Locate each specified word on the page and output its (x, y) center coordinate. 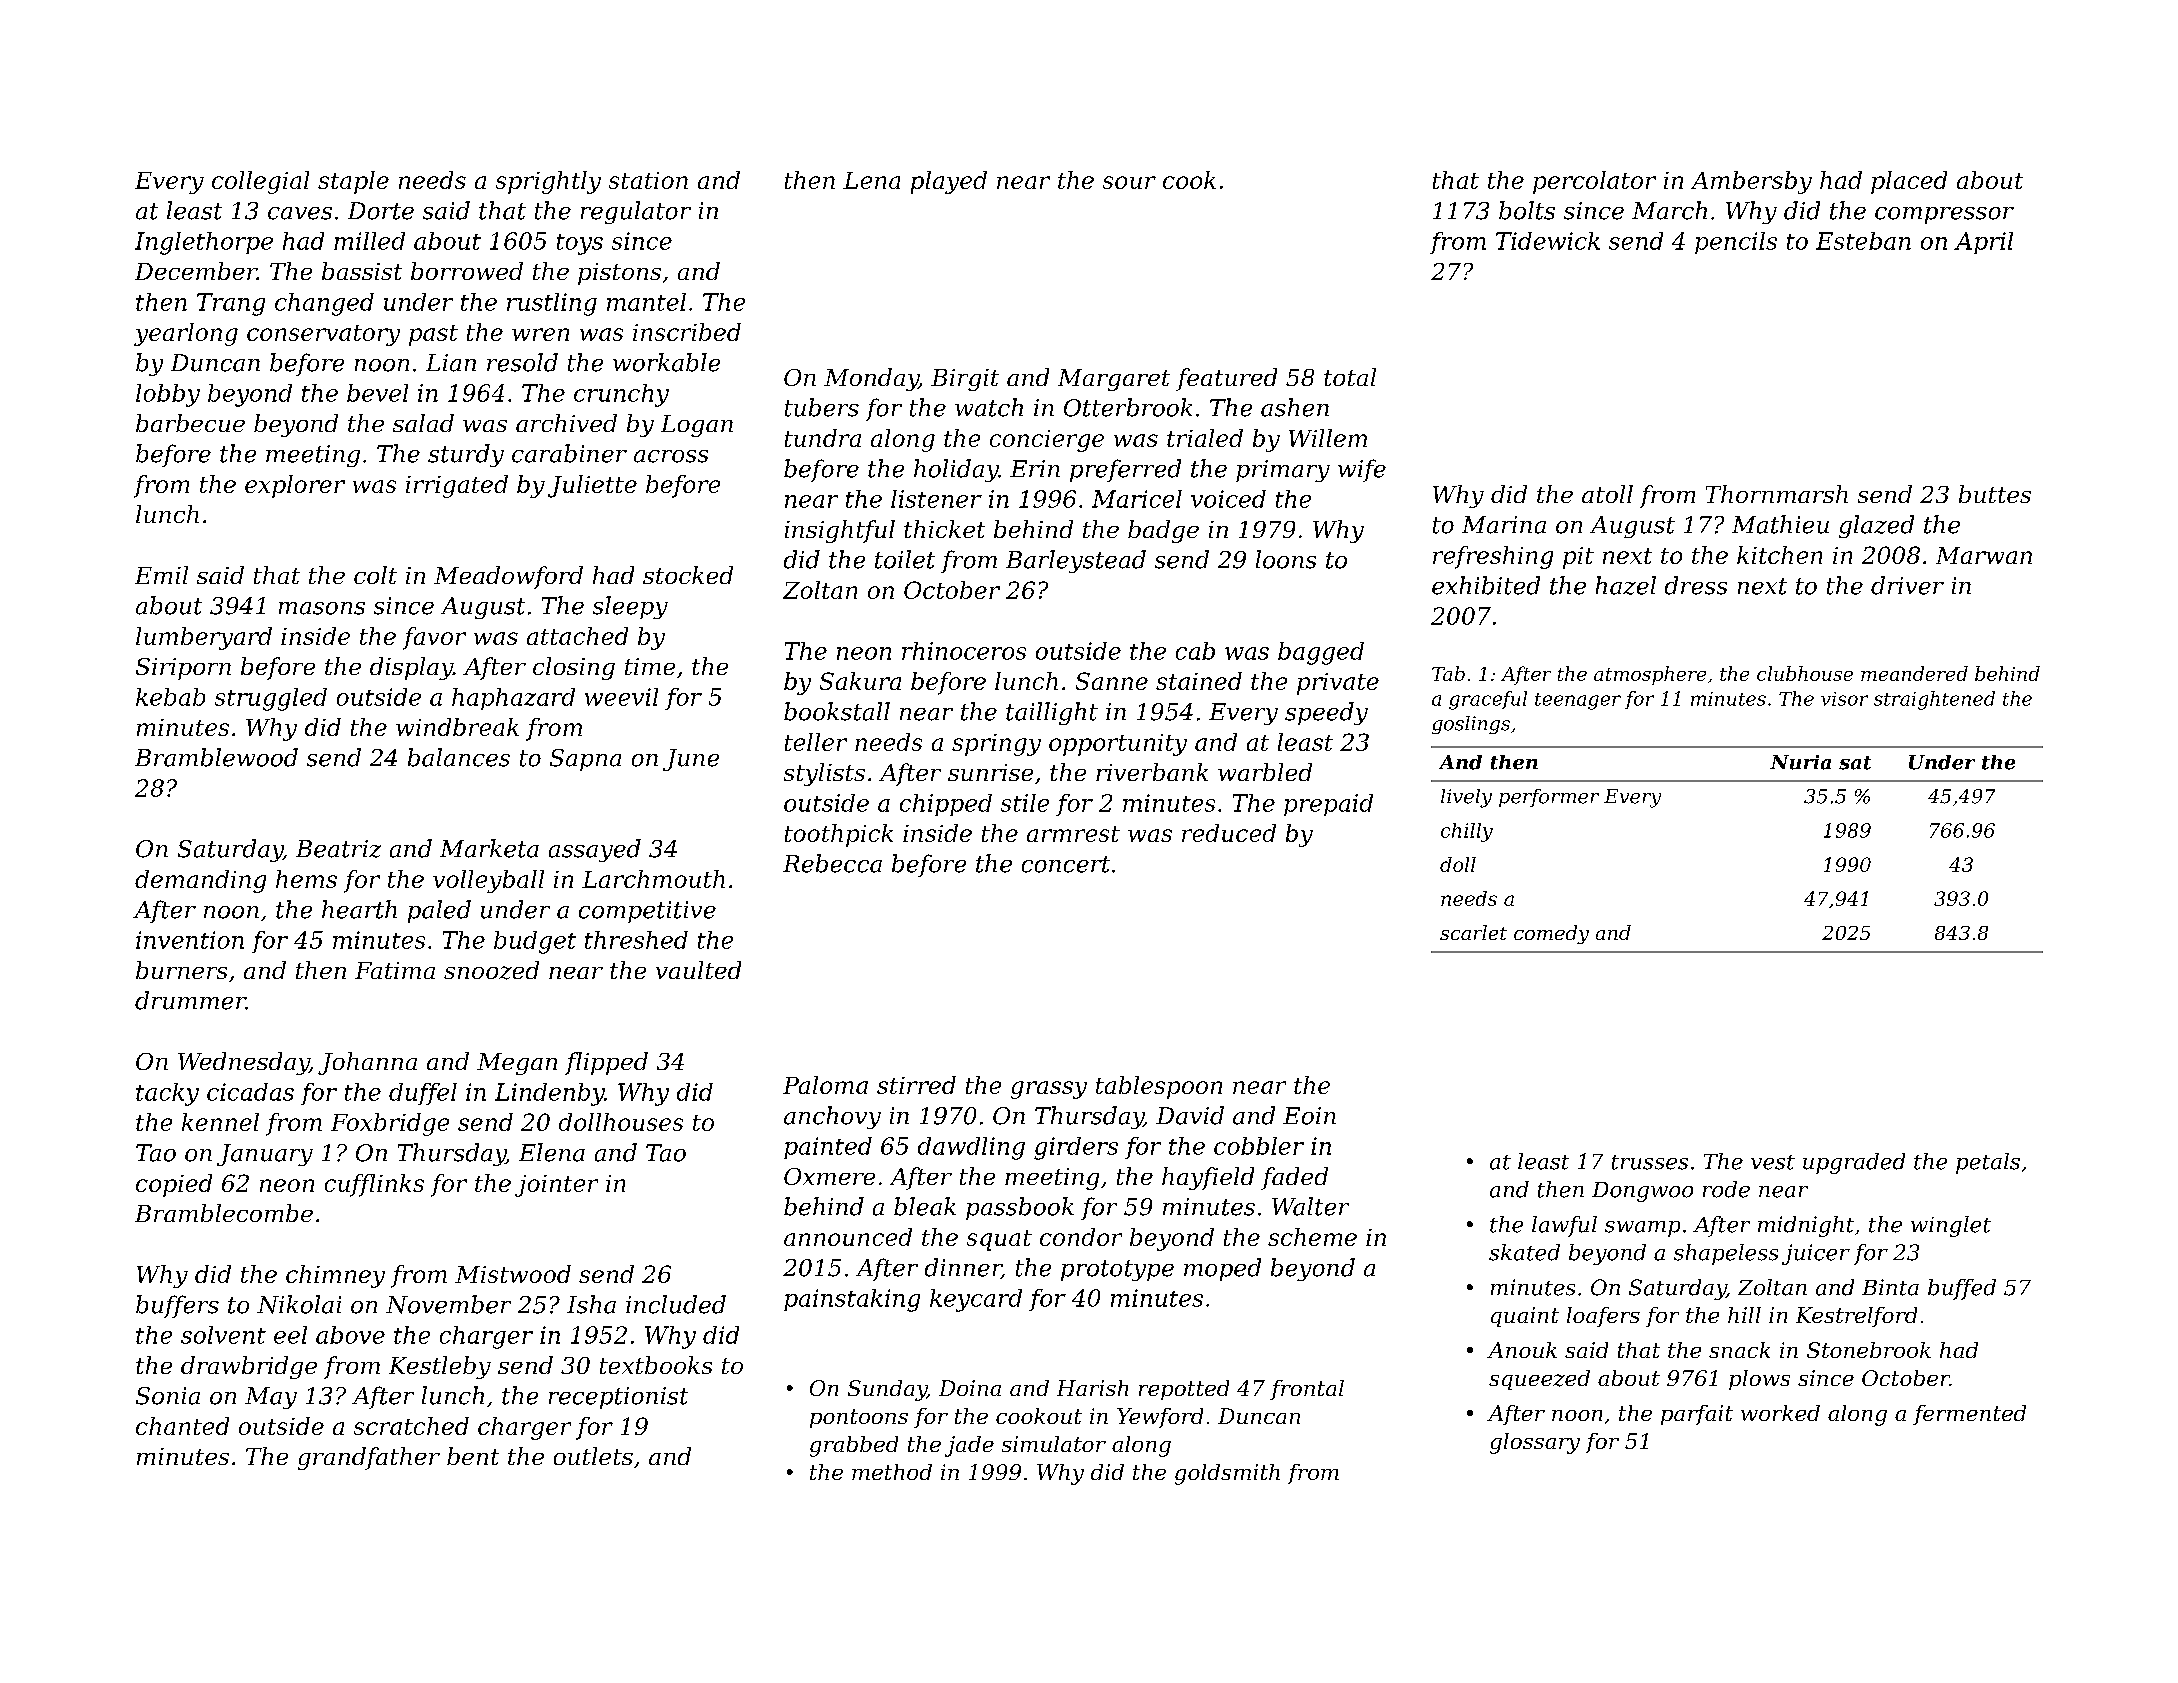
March (1669, 210)
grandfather (369, 1458)
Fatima (395, 970)
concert (1066, 864)
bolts (1527, 210)
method (892, 1472)
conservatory (323, 335)
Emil (161, 575)
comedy (1551, 934)
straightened (1934, 700)
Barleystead (1076, 561)
